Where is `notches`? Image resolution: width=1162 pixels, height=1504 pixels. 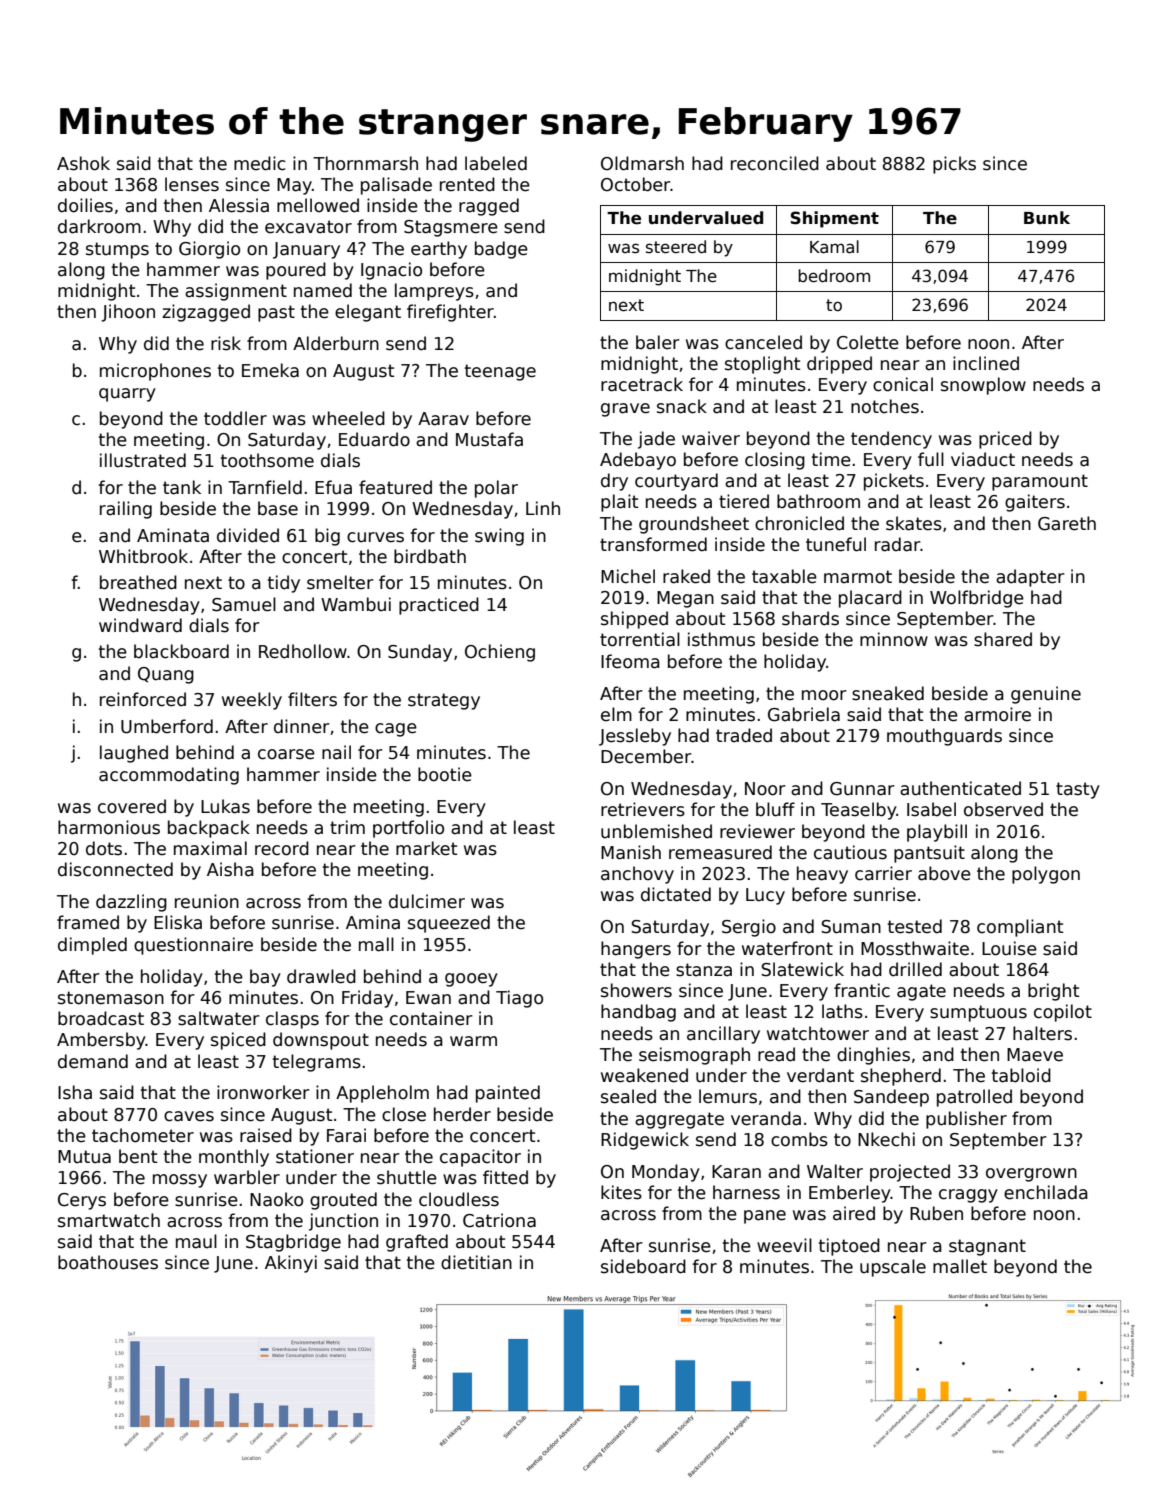 notches is located at coordinates (885, 406).
